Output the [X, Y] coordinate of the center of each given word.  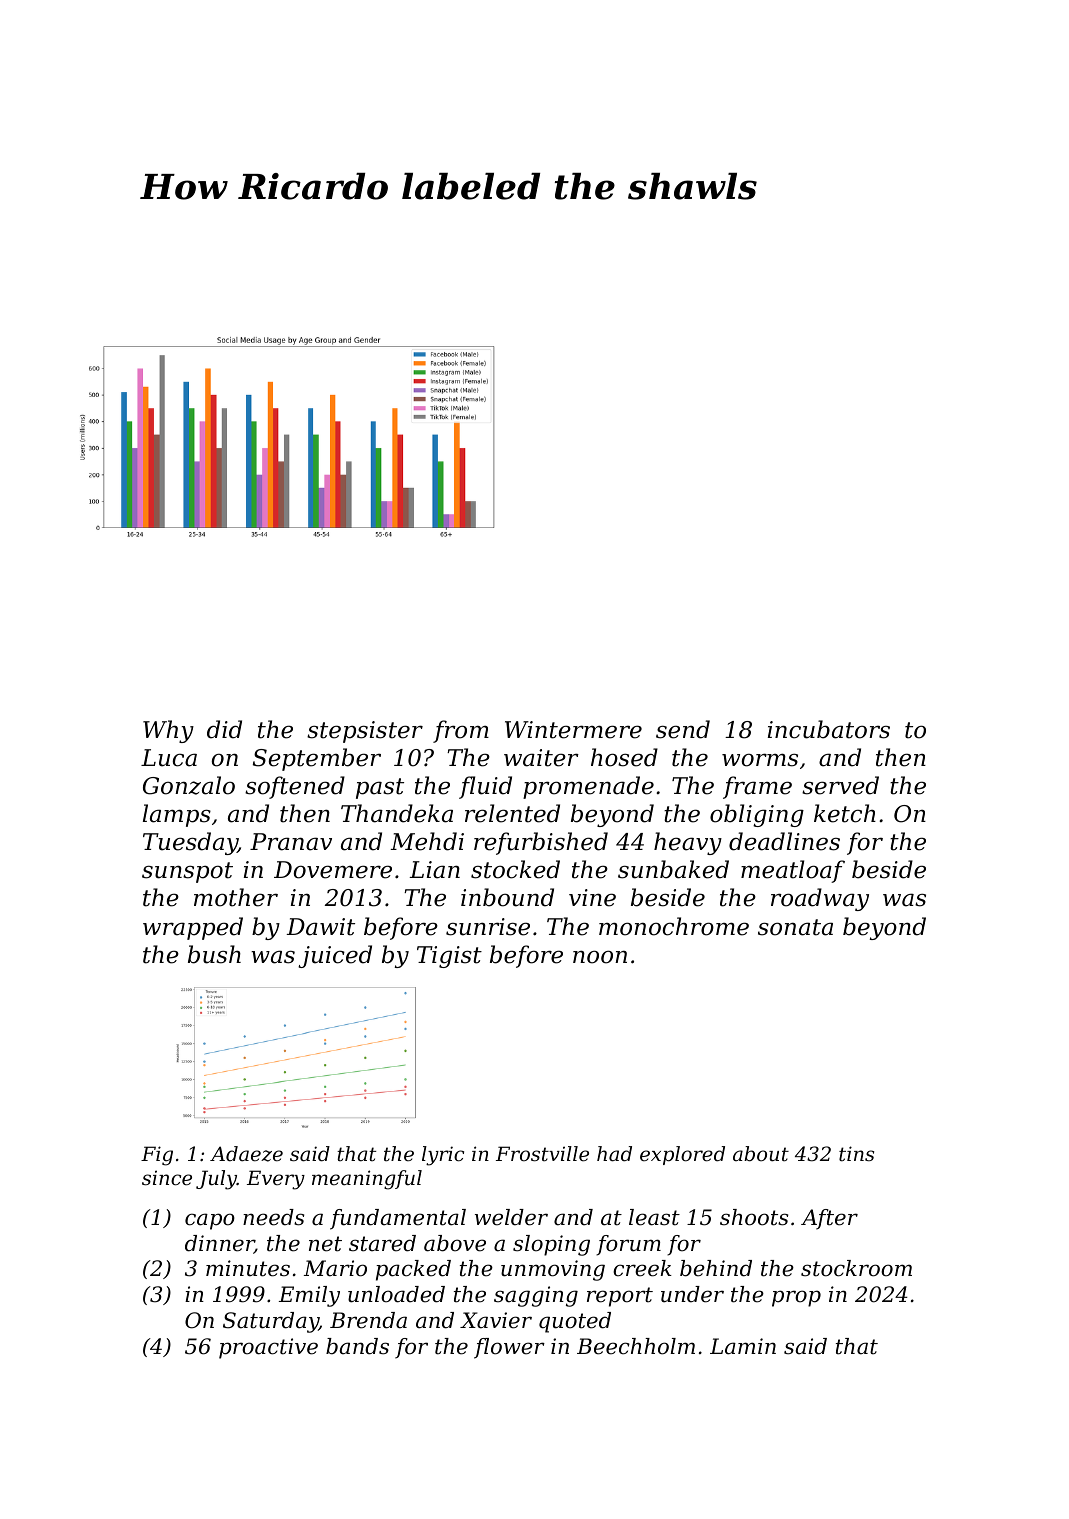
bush [214, 954]
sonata [795, 927]
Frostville [542, 1154]
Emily [309, 1296]
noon [600, 957]
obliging [757, 815]
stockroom [856, 1268]
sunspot [187, 872]
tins [856, 1154]
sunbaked [673, 869]
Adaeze [246, 1154]
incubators [829, 729]
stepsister [365, 732]
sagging [536, 1296]
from [461, 731]
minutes [248, 1268]
